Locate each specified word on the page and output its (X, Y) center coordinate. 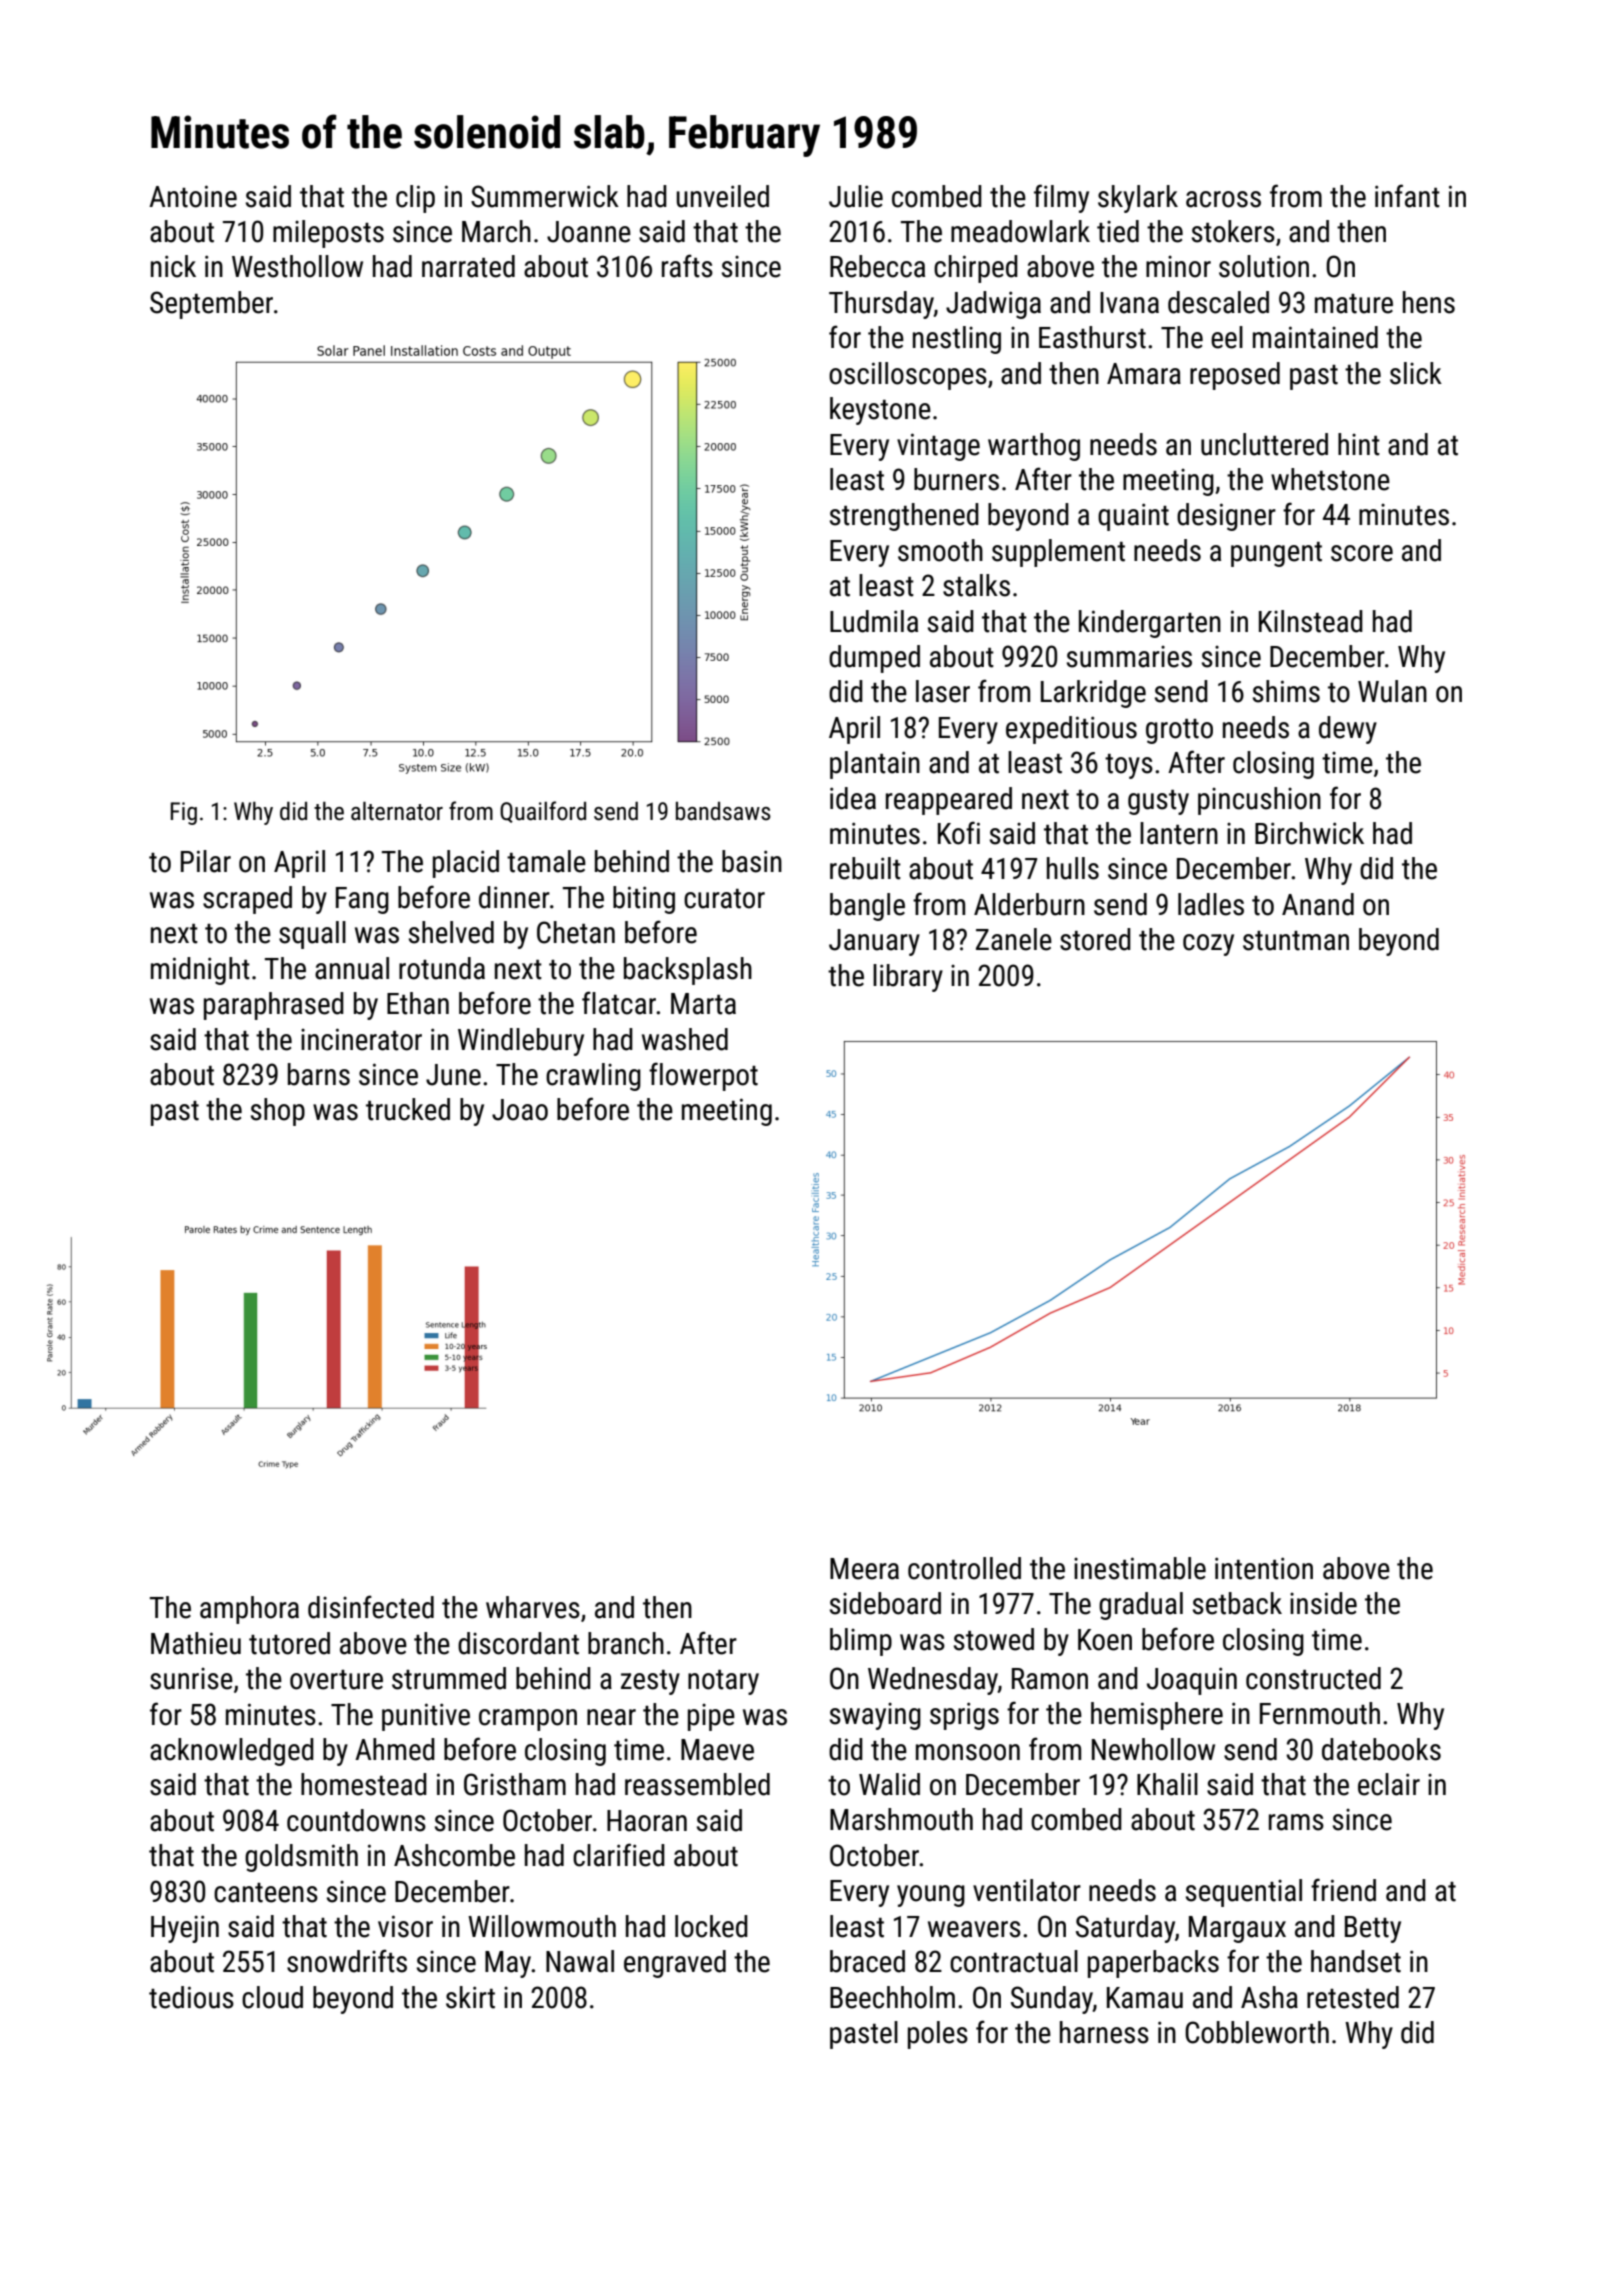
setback (1237, 1603)
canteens (266, 1893)
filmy (1061, 198)
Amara (1144, 374)
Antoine (193, 196)
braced (867, 1961)
